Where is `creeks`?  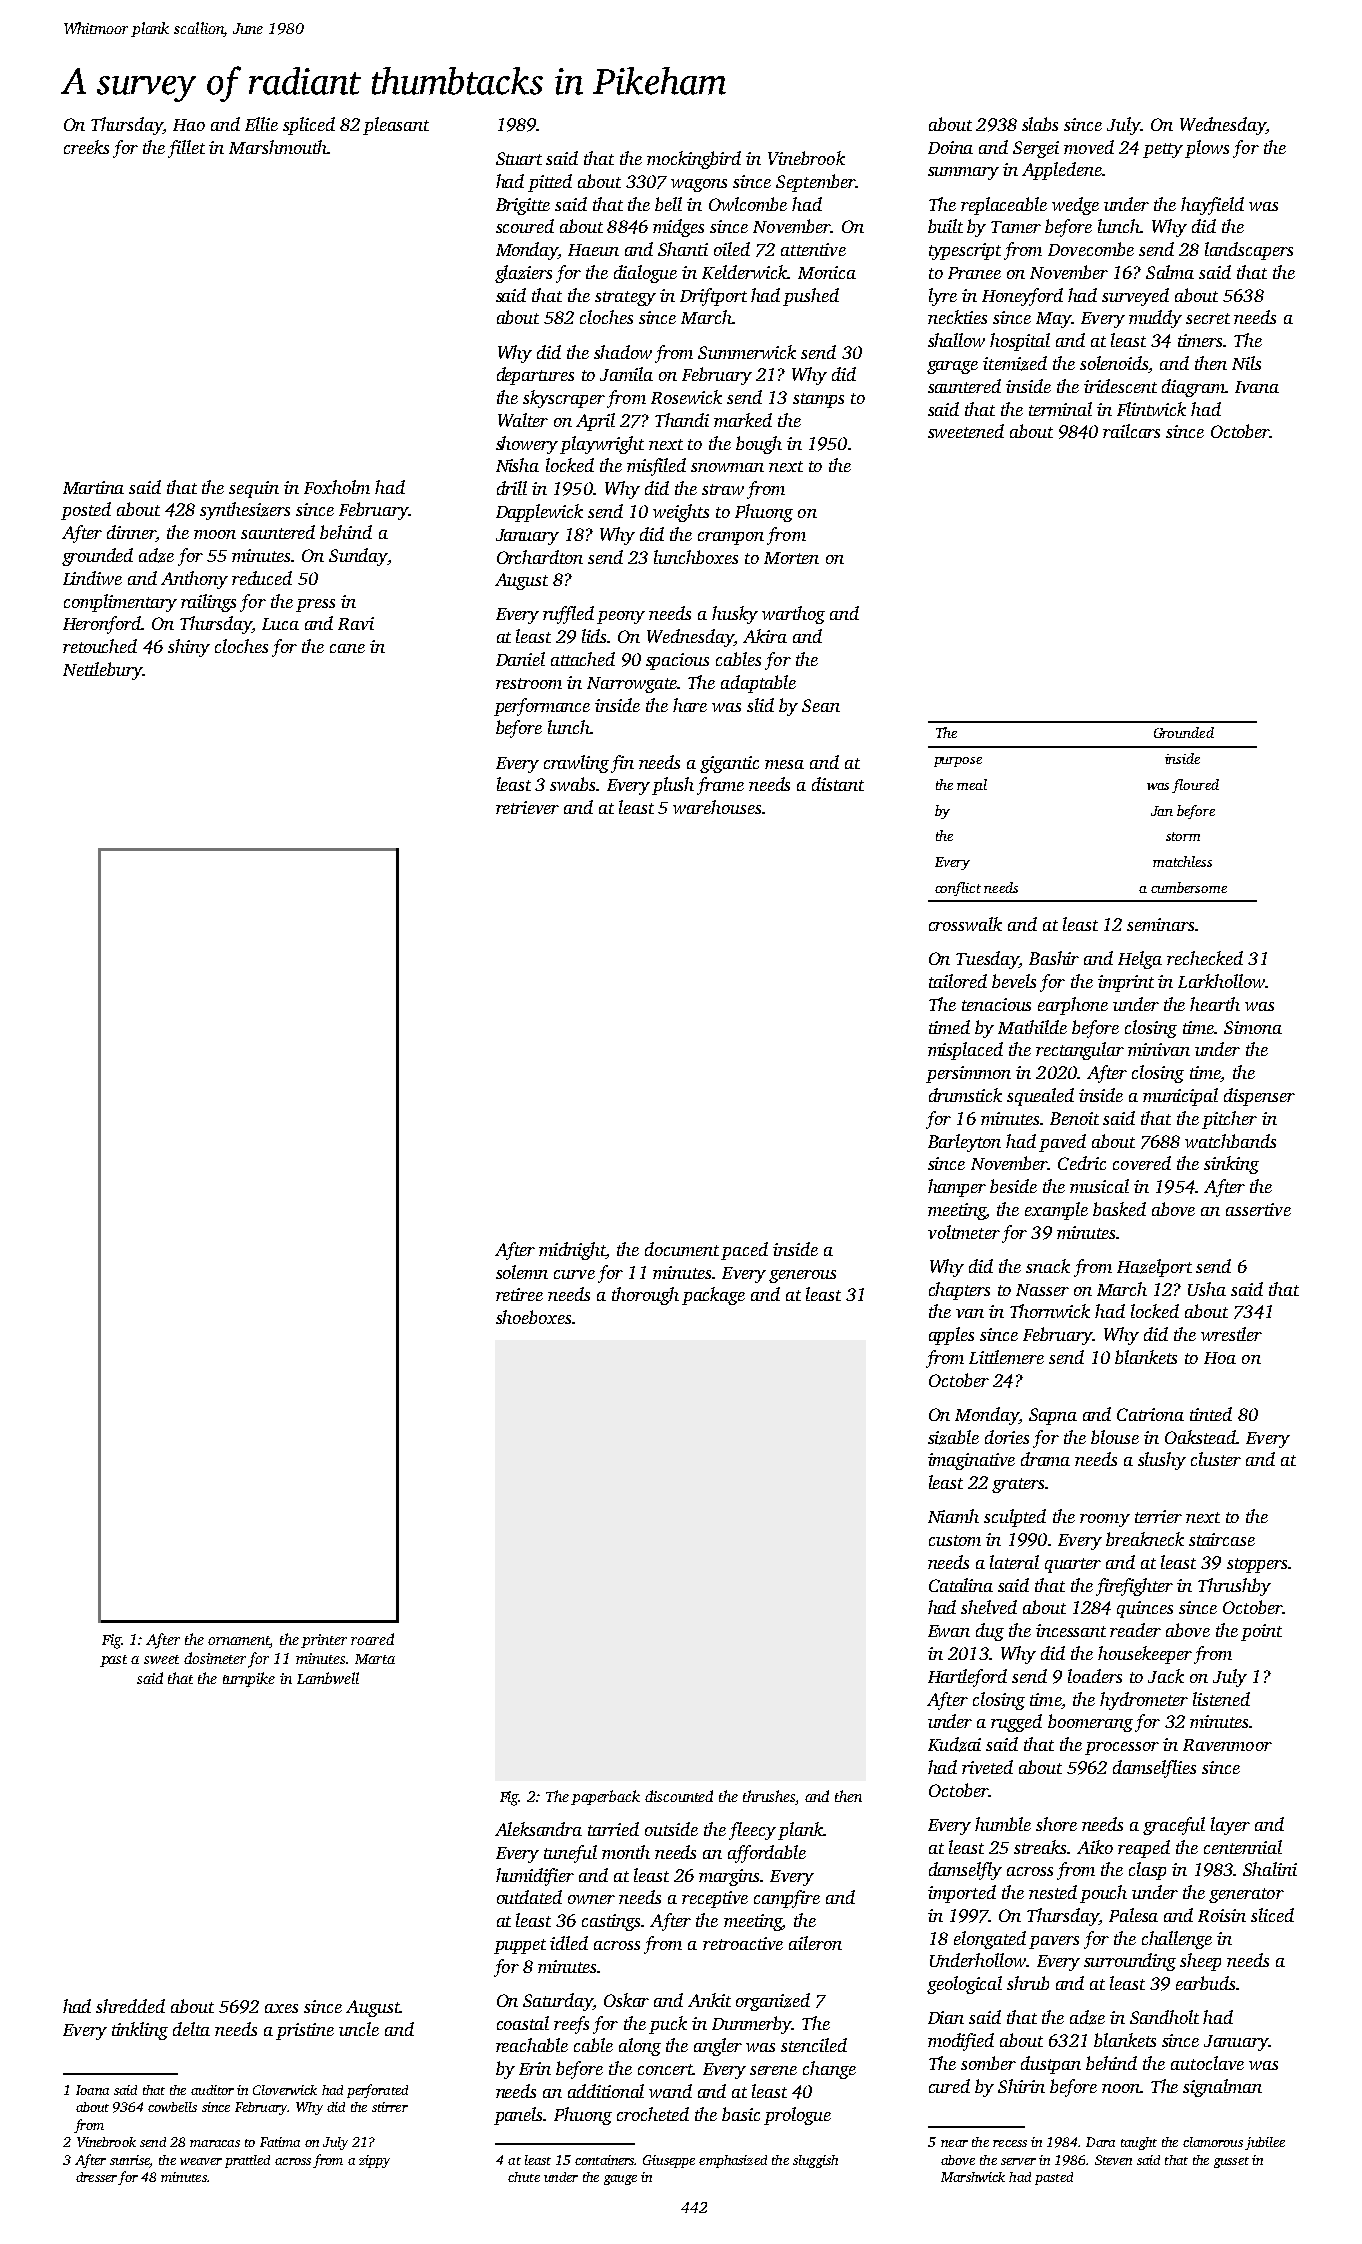 creeks is located at coordinates (86, 147).
